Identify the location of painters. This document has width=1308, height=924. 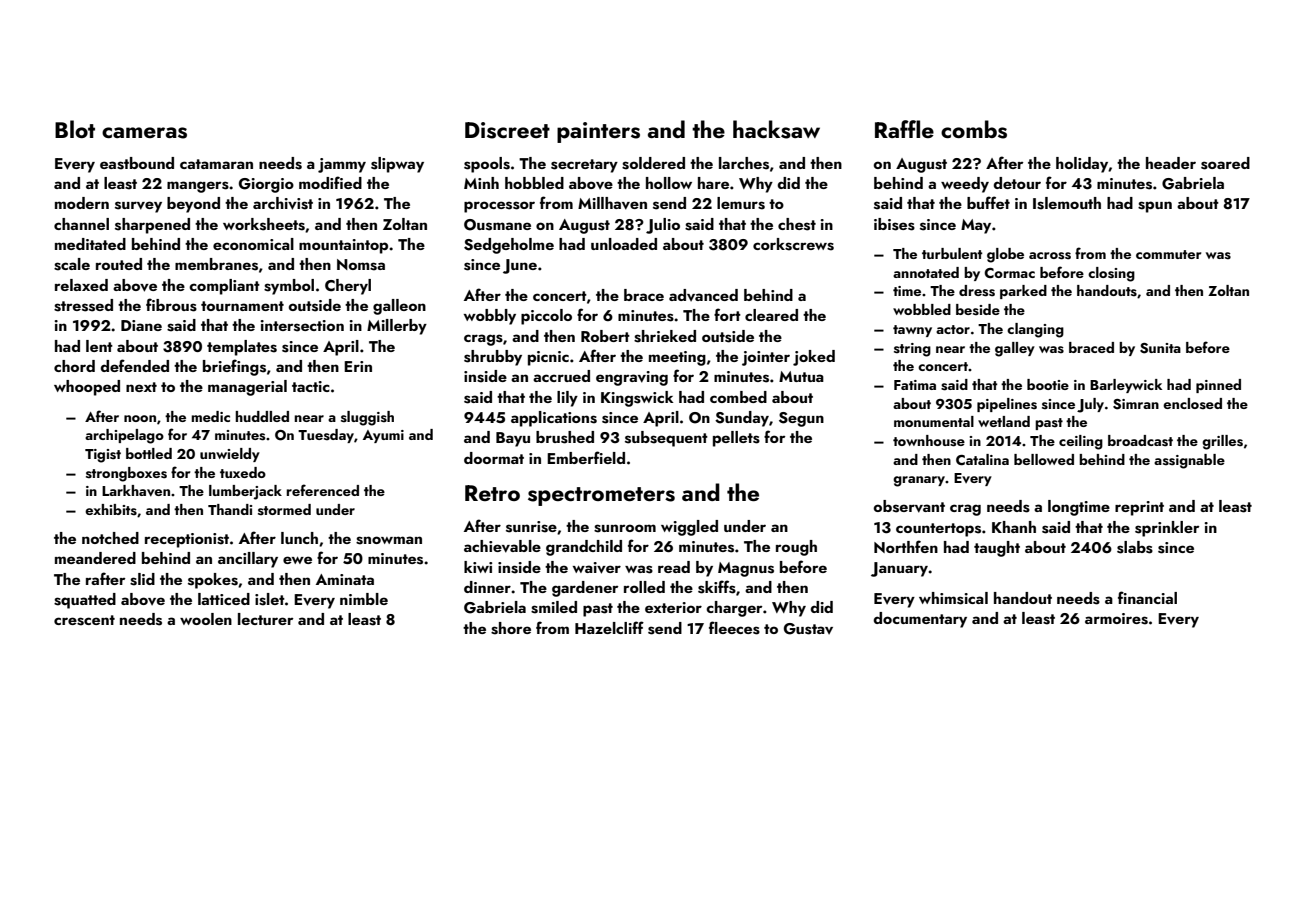
(598, 132).
